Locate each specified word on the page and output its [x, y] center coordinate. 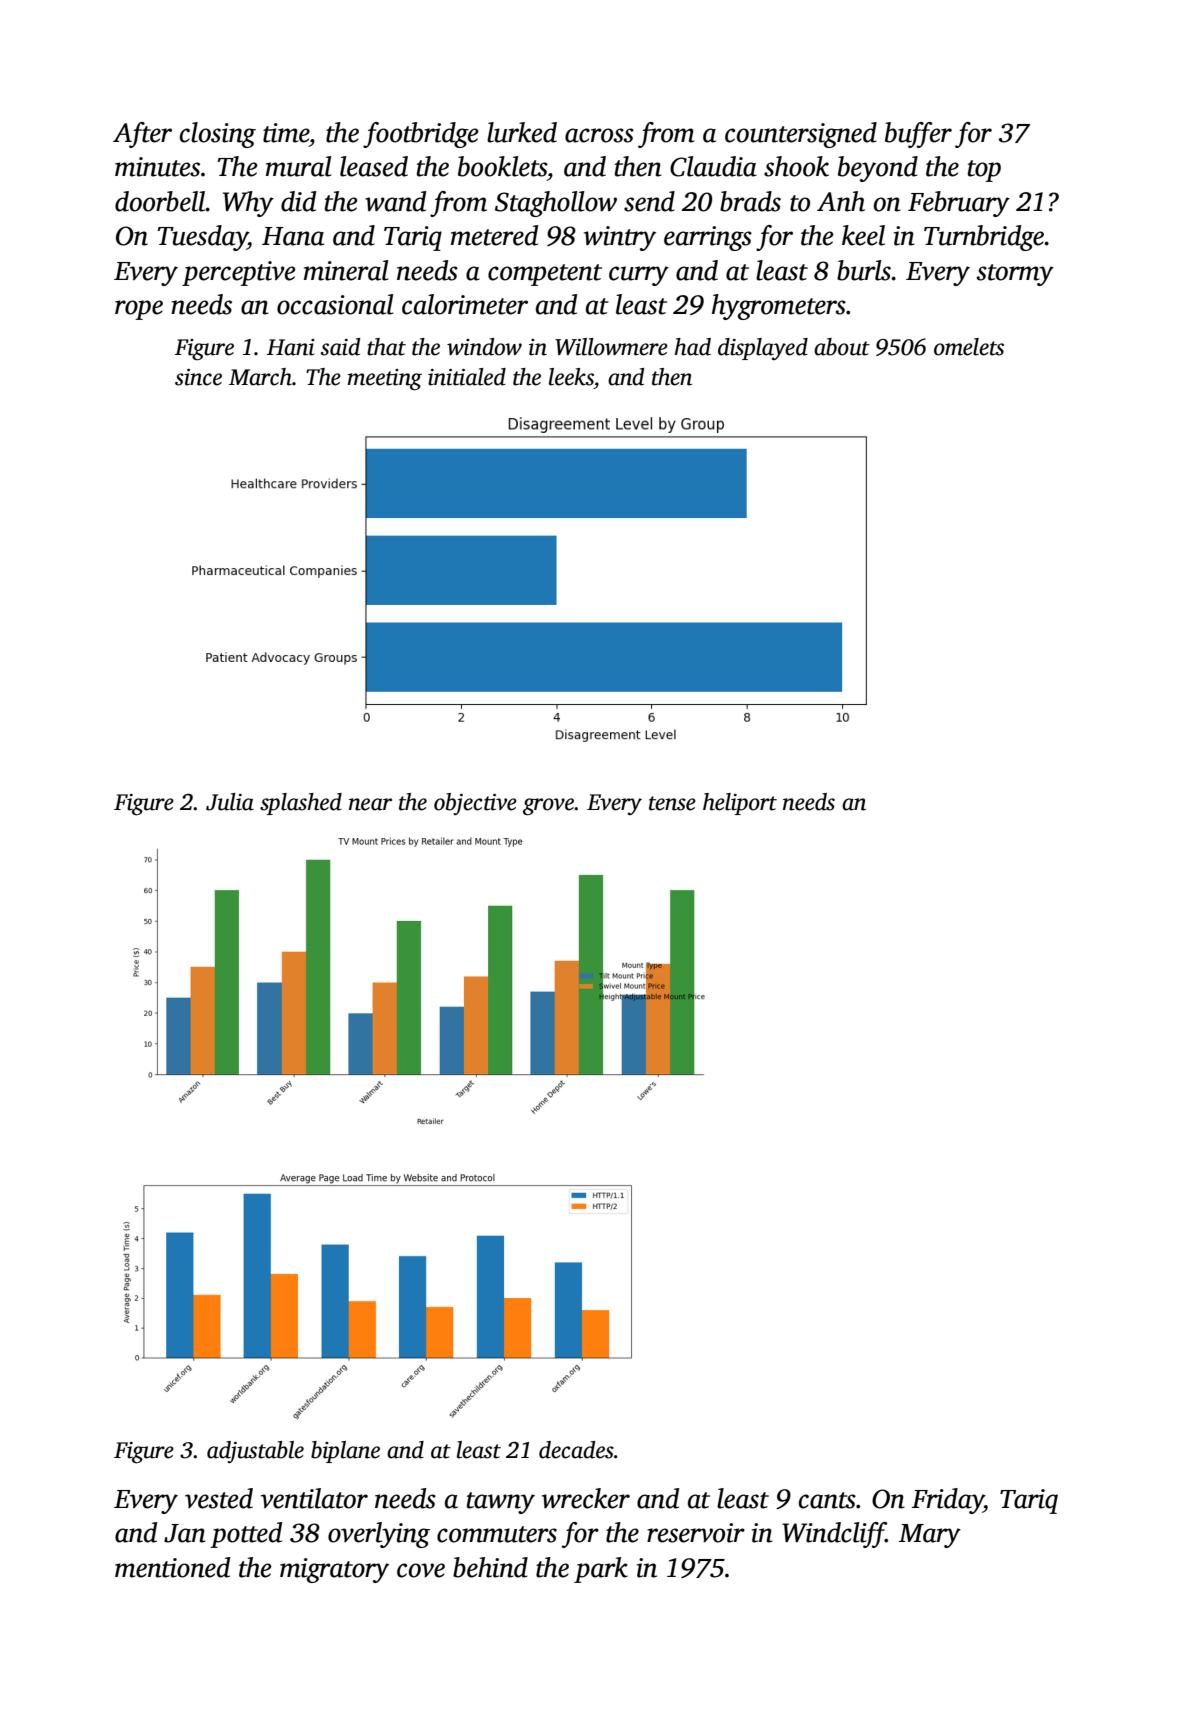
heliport [740, 804]
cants [827, 1500]
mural [299, 166]
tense [672, 803]
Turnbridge [984, 238]
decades [576, 1450]
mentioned [172, 1567]
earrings [708, 238]
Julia [230, 802]
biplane [345, 1452]
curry [639, 276]
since [198, 377]
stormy [1015, 275]
